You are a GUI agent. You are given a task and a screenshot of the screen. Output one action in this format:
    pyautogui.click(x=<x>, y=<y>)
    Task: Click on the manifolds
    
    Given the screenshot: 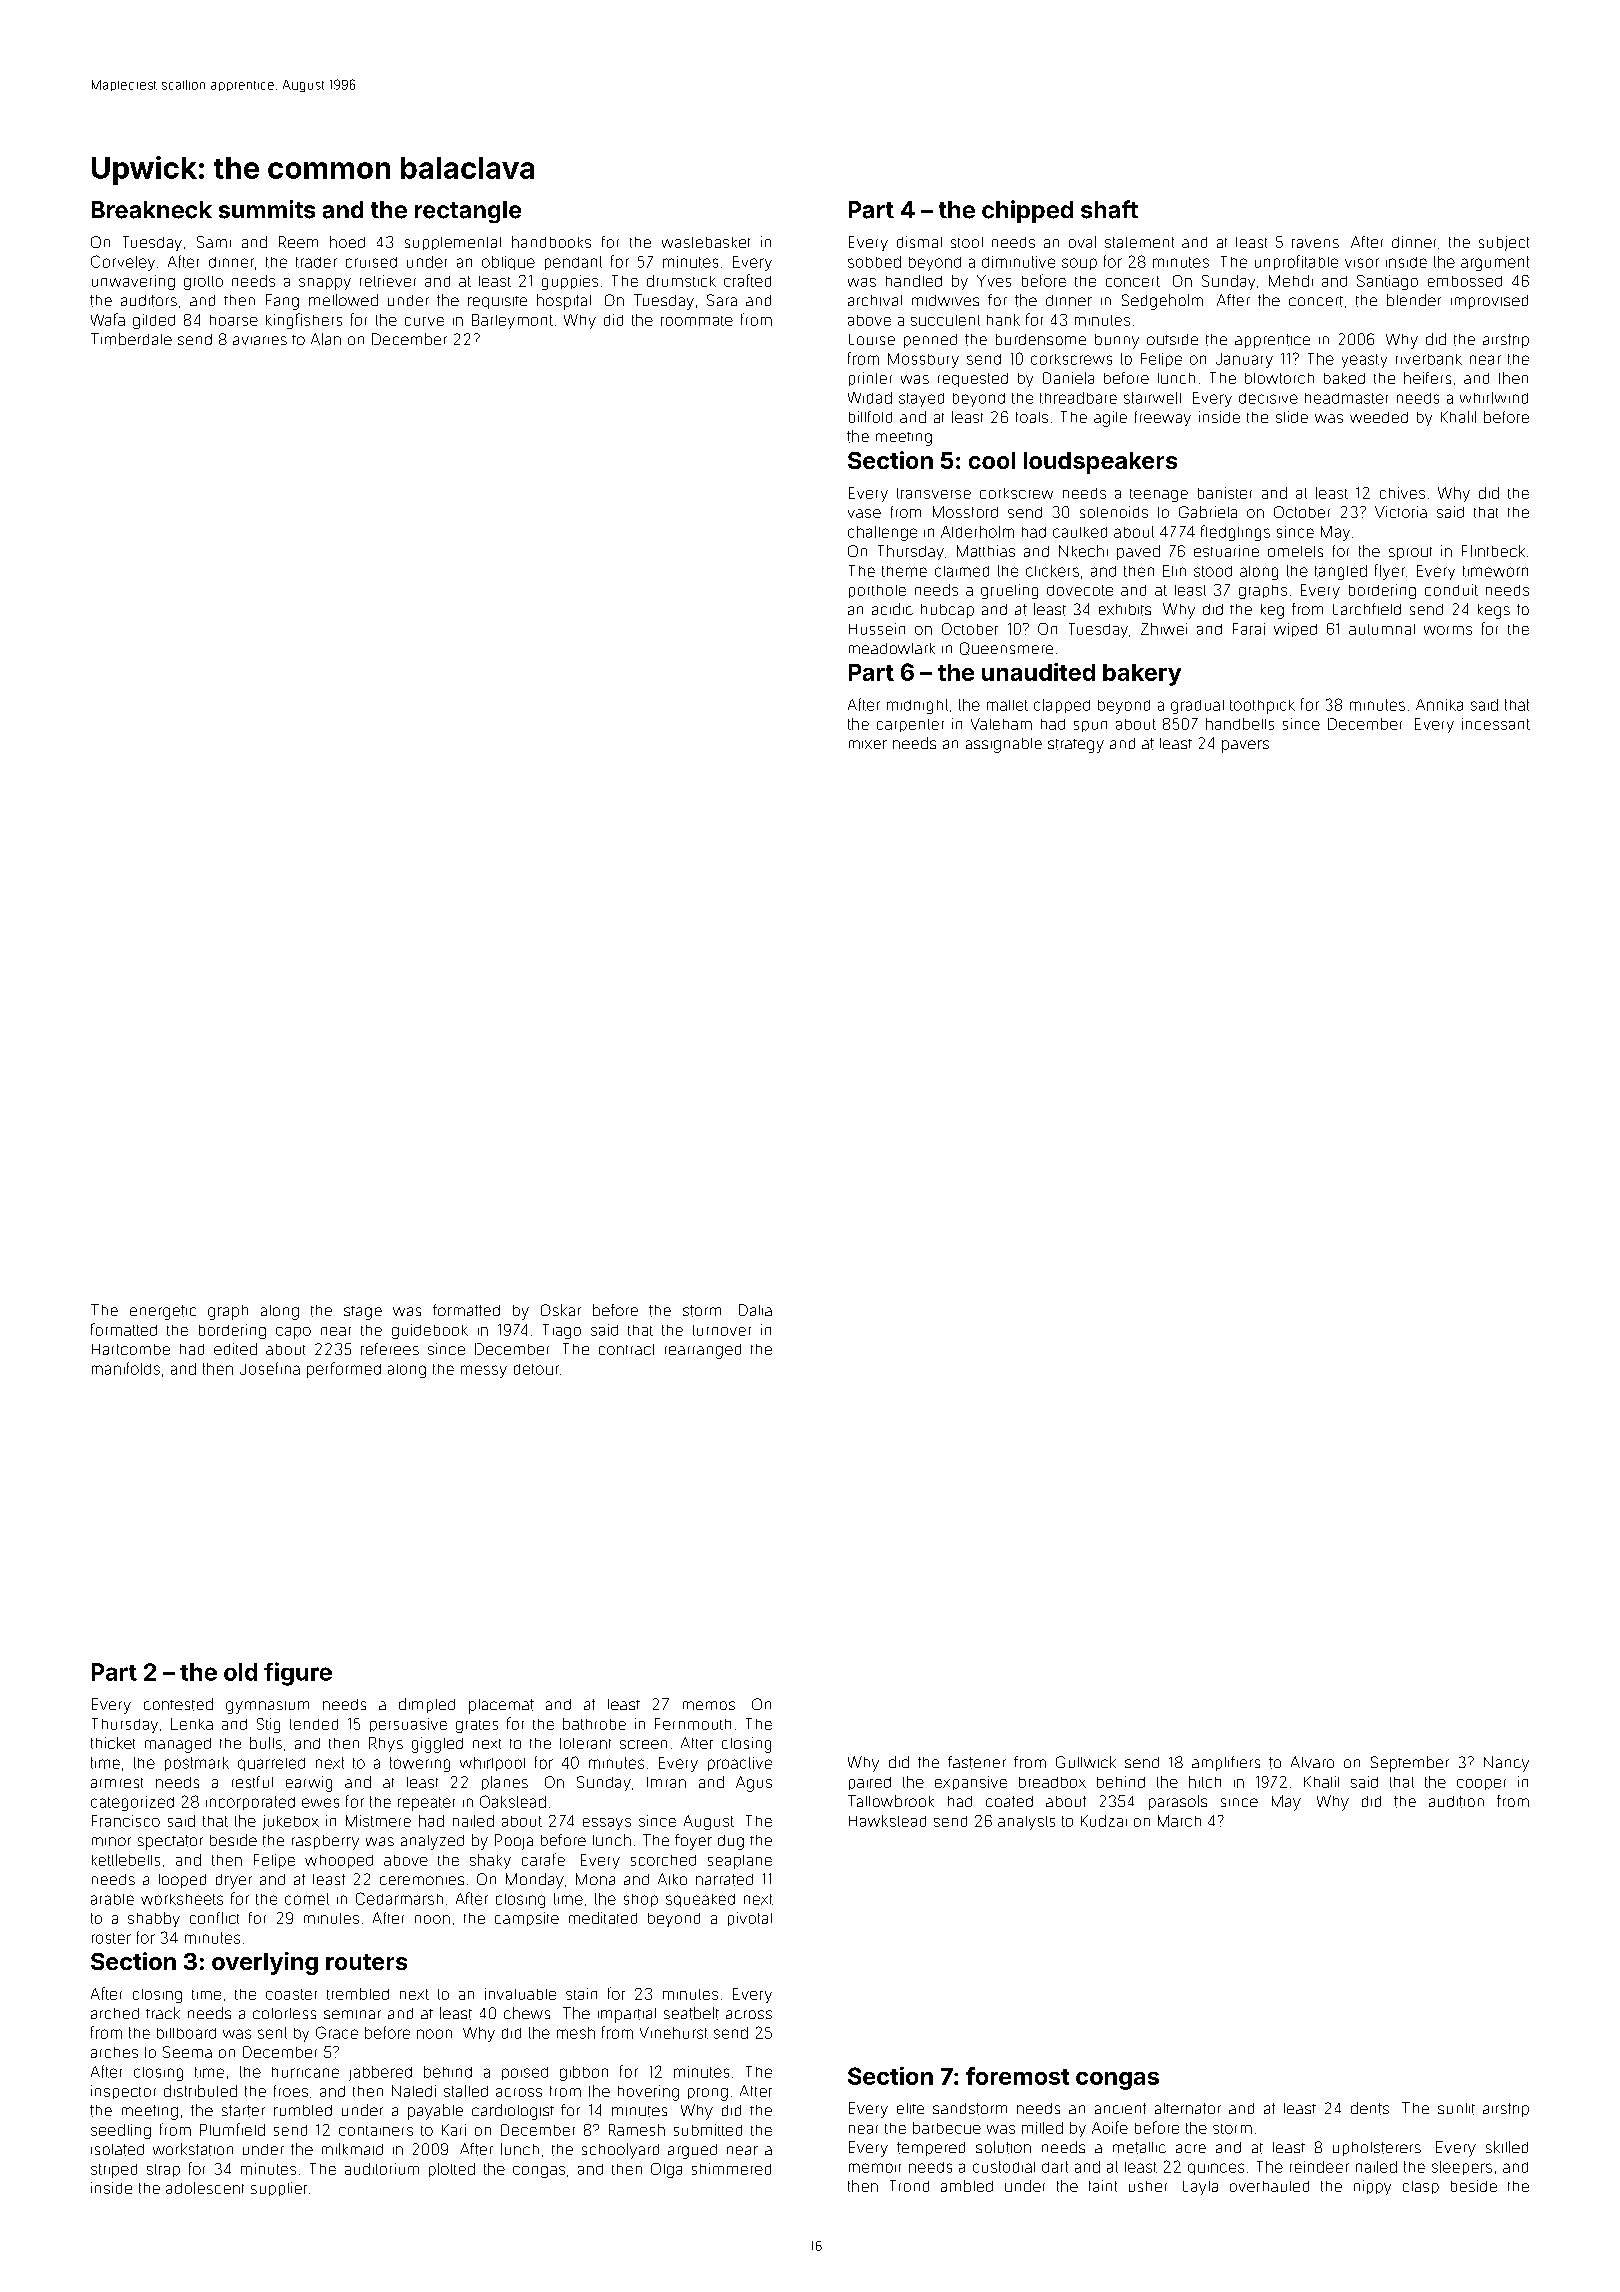 What is the action you would take?
    pyautogui.click(x=126, y=1368)
